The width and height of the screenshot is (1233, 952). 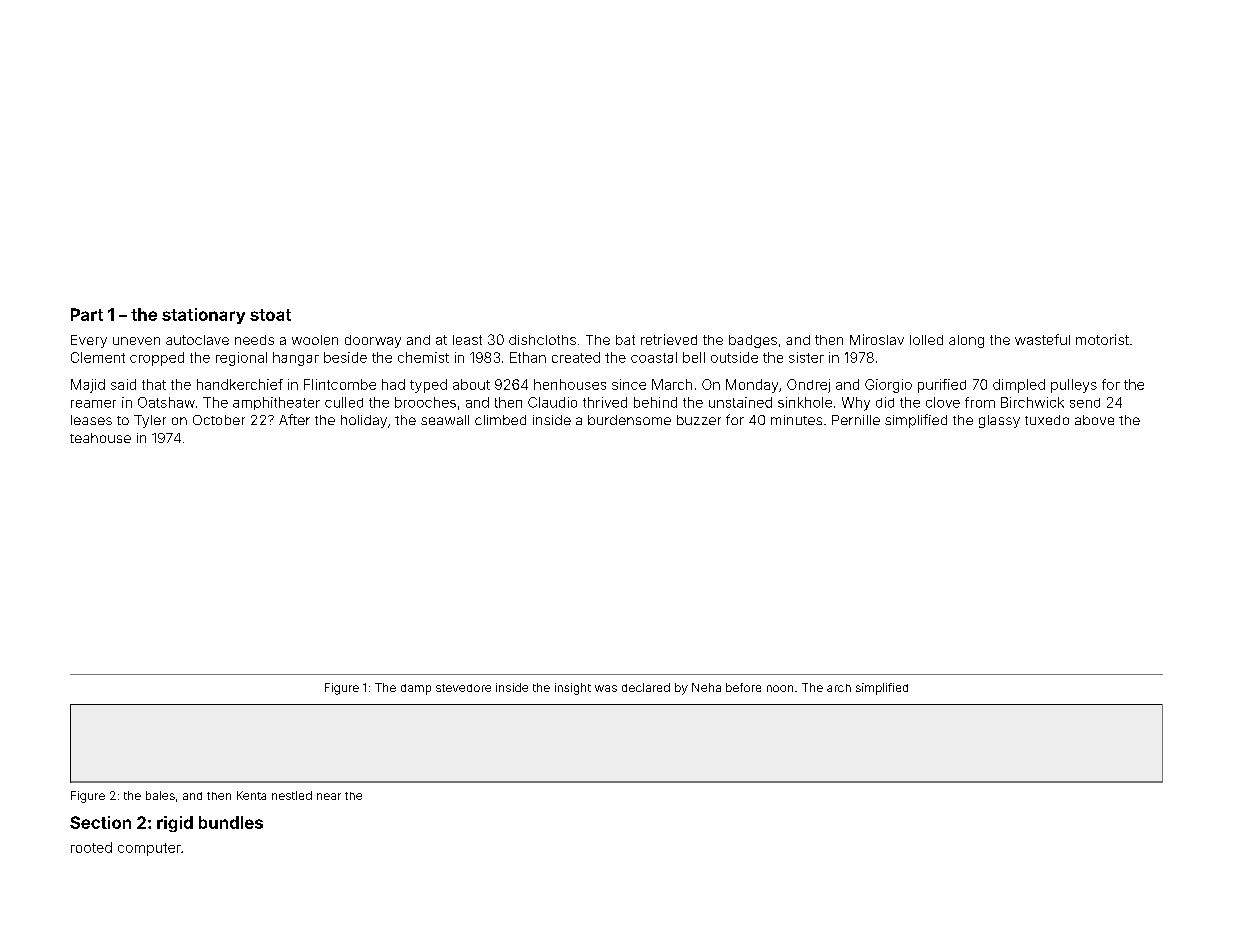 What do you see at coordinates (669, 339) in the screenshot?
I see `retrieved` at bounding box center [669, 339].
